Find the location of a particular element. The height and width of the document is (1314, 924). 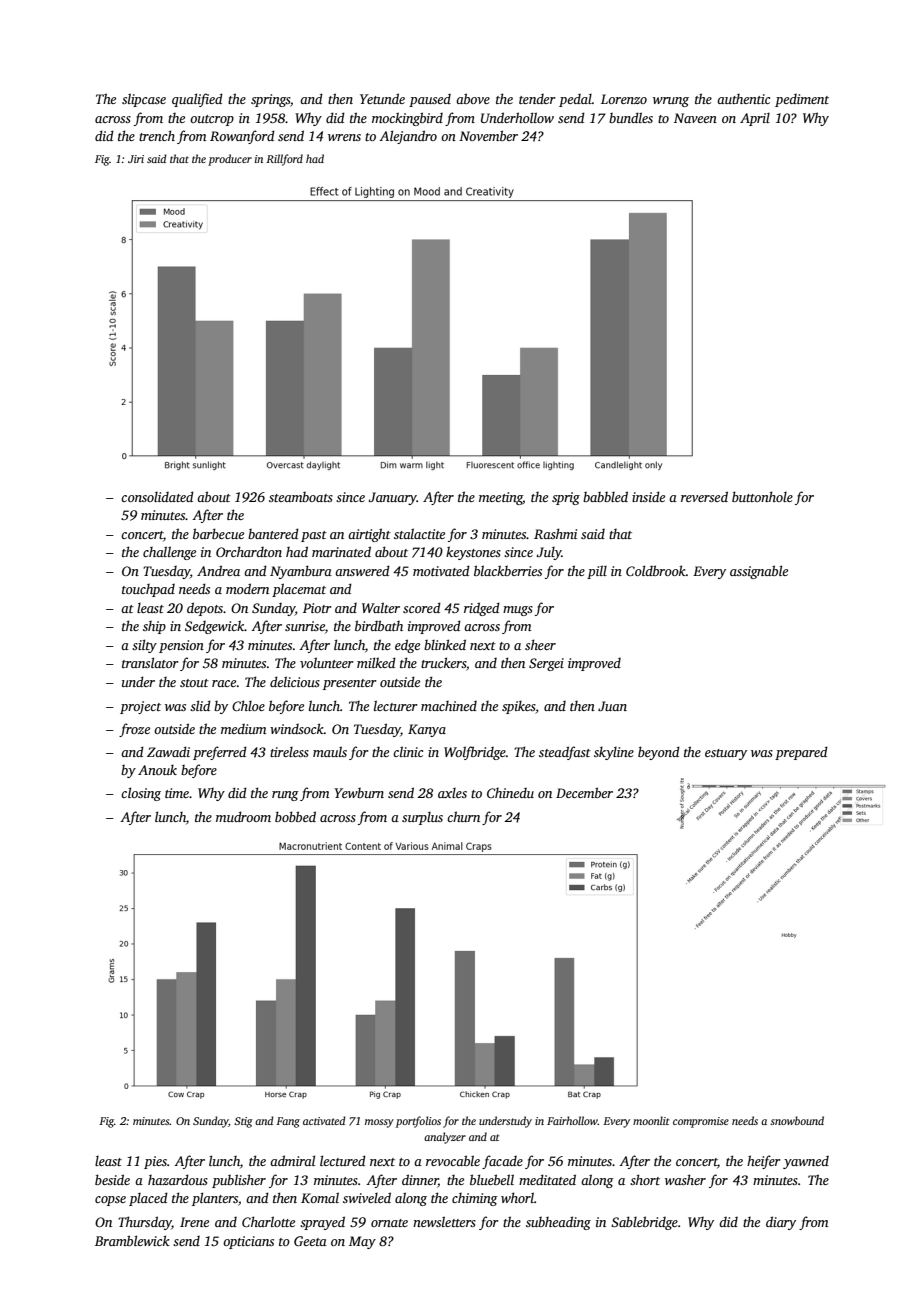

pediment is located at coordinates (802, 100).
